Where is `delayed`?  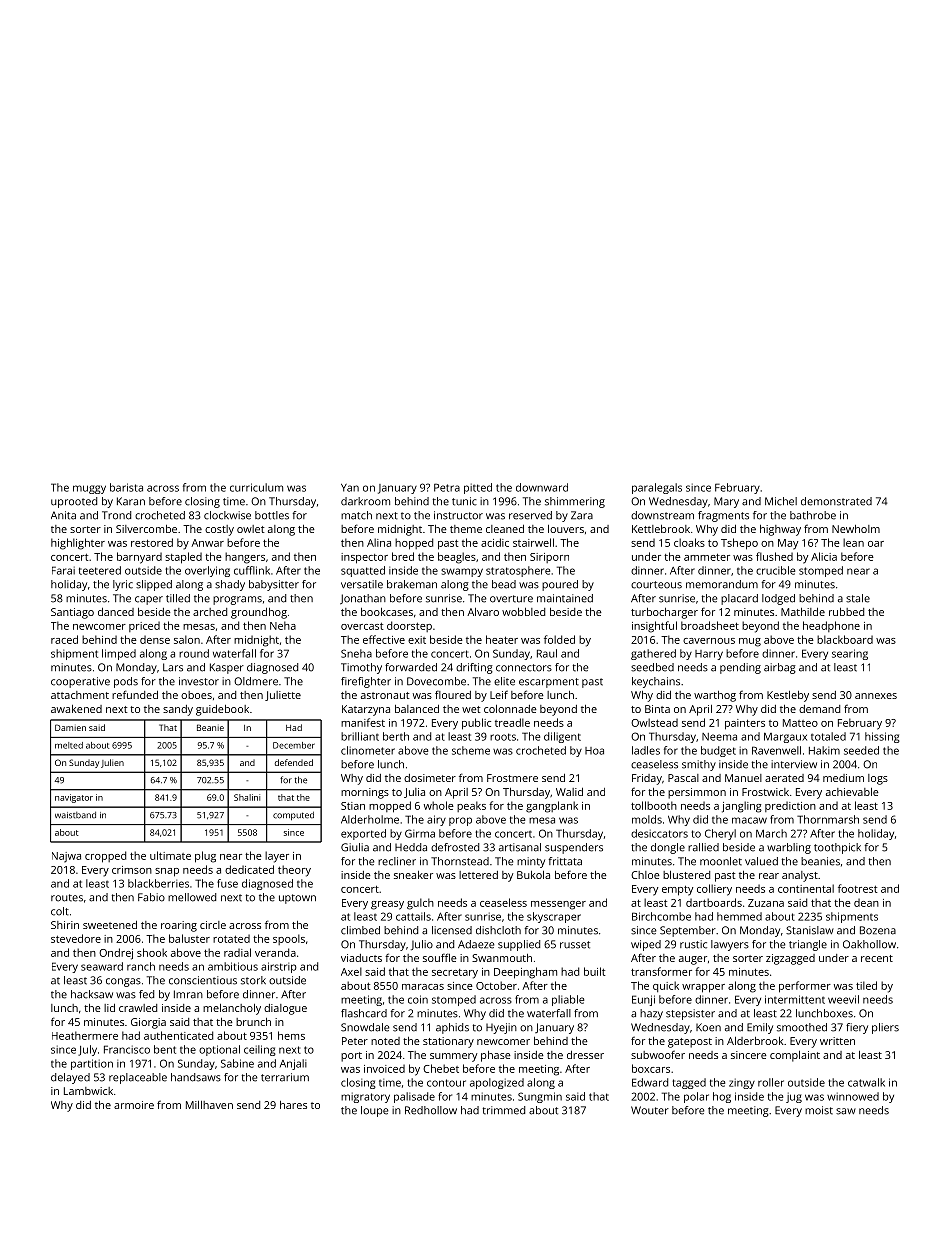 delayed is located at coordinates (70, 1078).
